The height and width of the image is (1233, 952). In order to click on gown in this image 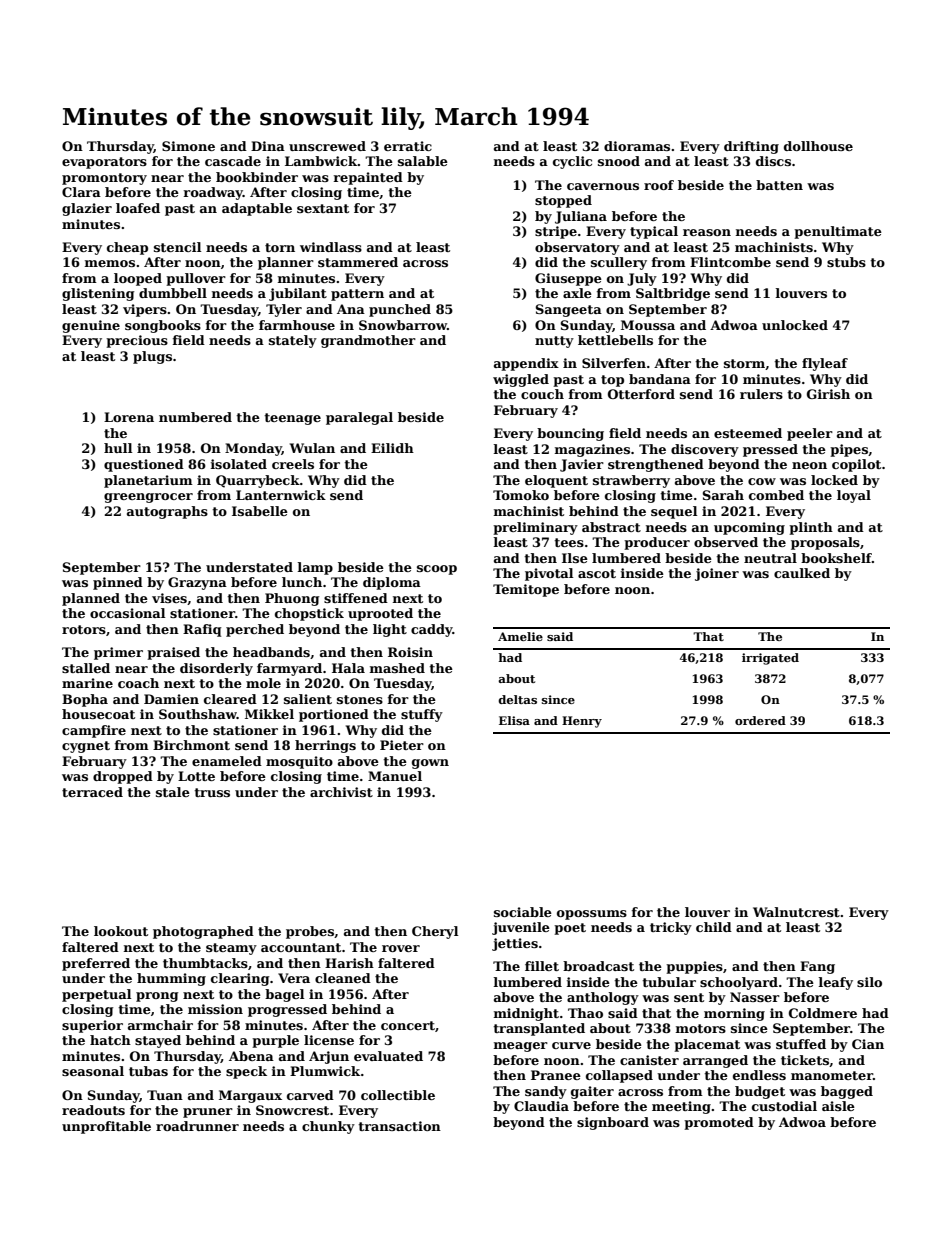, I will do `click(430, 764)`.
